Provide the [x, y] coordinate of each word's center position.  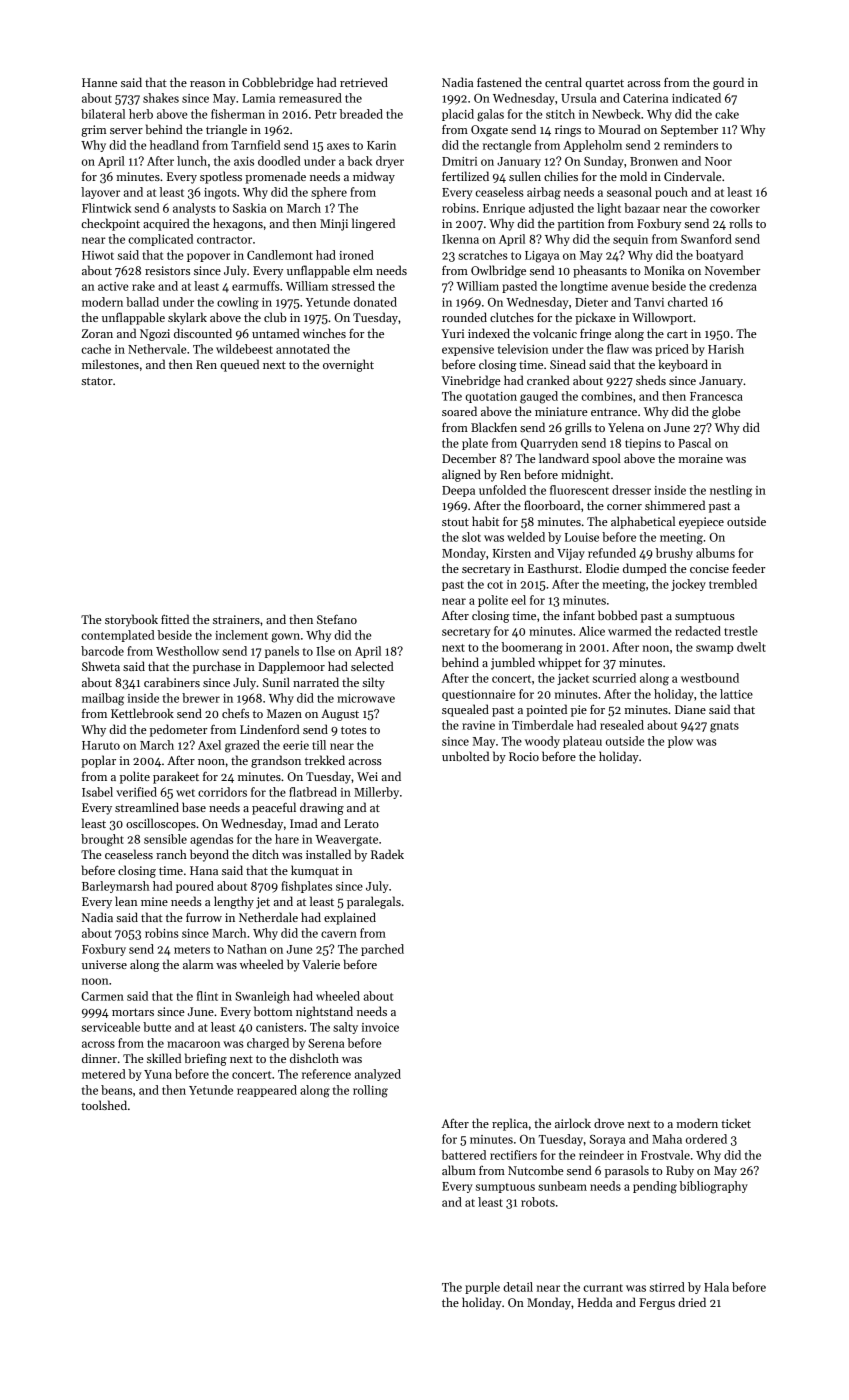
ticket [736, 1123]
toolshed [104, 1105]
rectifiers [513, 1155]
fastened [499, 82]
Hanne [99, 82]
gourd [728, 83]
